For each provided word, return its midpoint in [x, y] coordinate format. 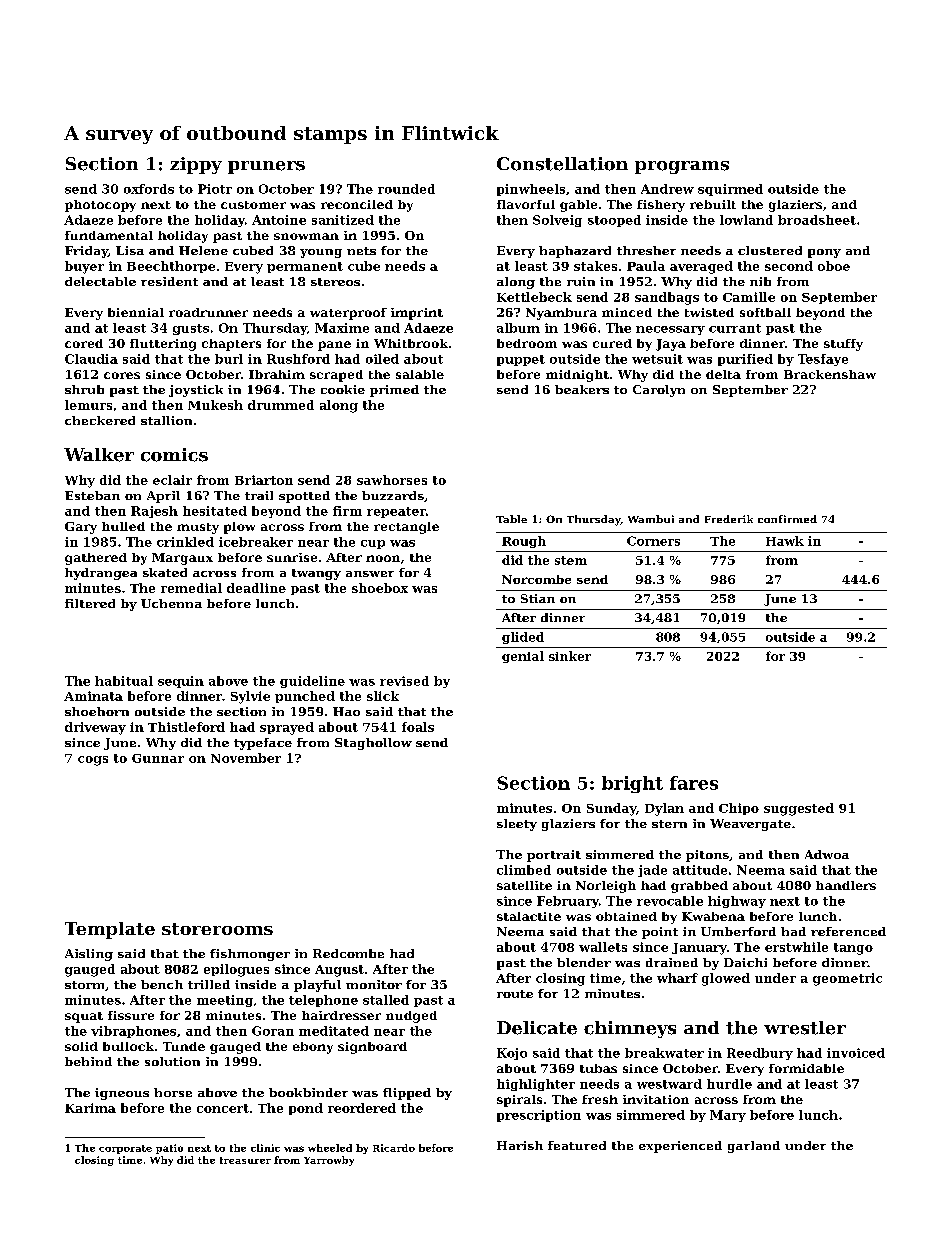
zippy [196, 165]
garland [754, 1147]
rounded [406, 189]
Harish [520, 1145]
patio [169, 1149]
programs [682, 167]
